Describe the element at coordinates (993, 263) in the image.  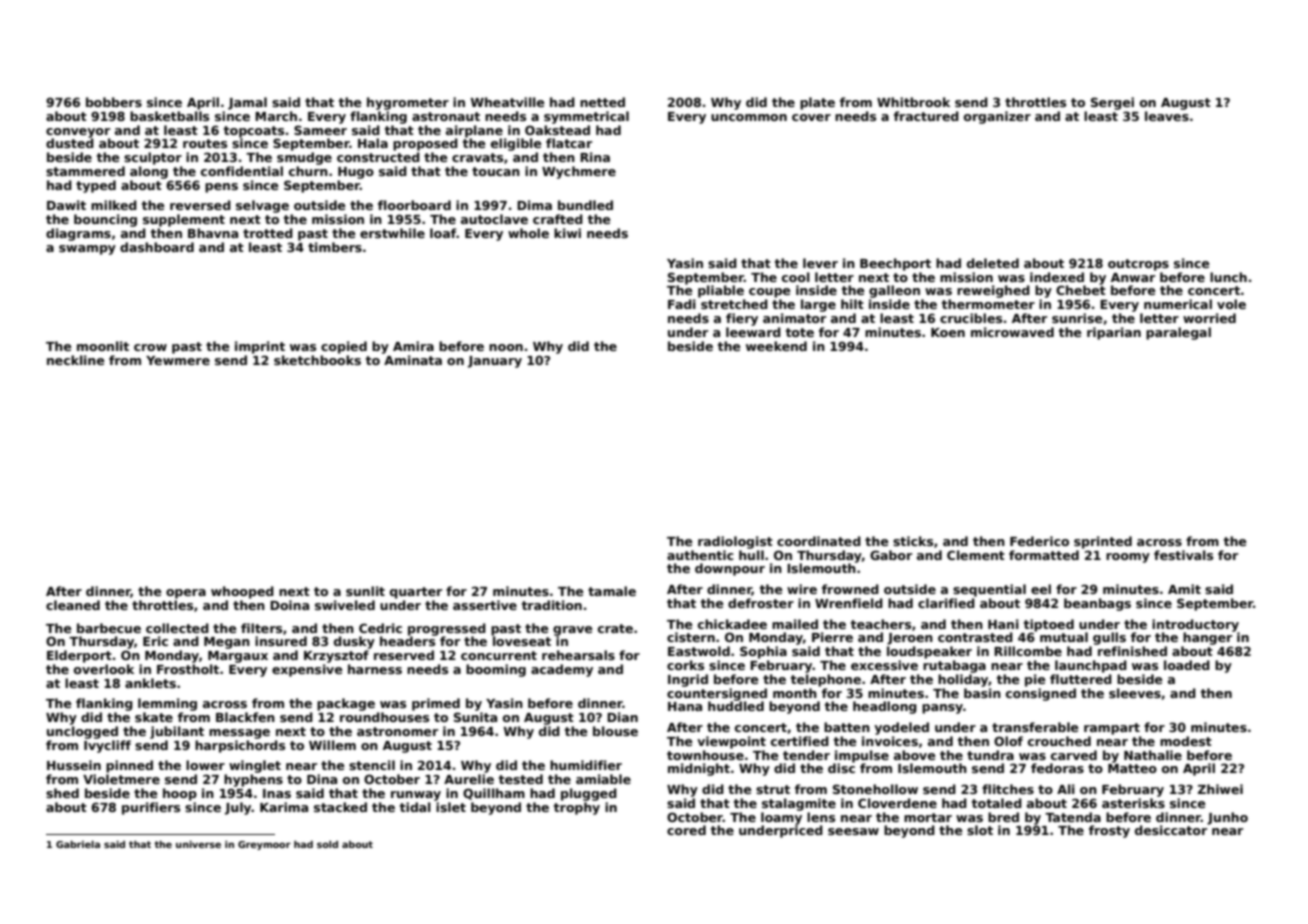
I see `deleted` at that location.
